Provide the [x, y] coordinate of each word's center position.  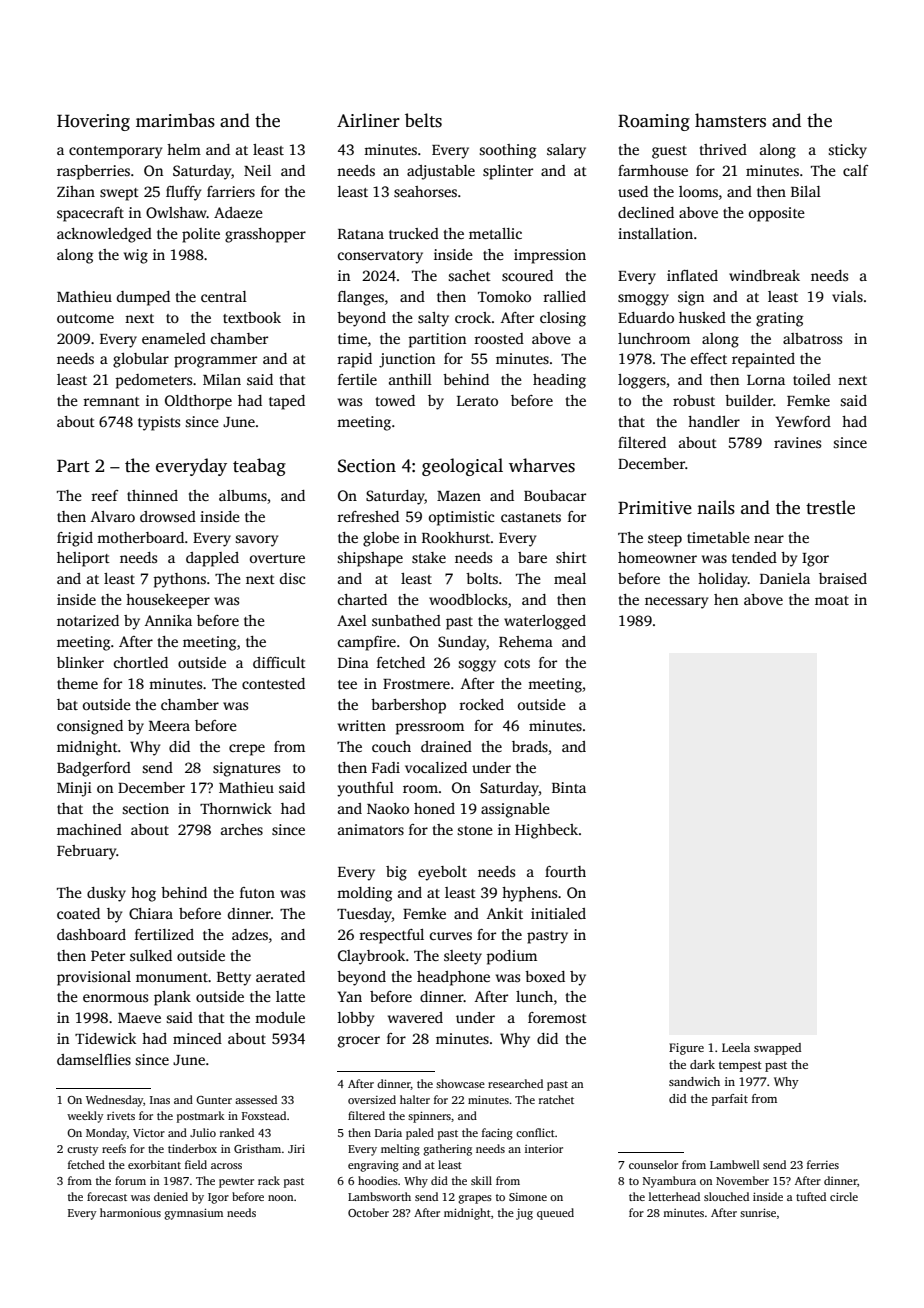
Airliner [368, 120]
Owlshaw [176, 212]
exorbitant [154, 1164]
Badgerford [94, 769]
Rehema [526, 641]
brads [530, 746]
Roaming [654, 122]
